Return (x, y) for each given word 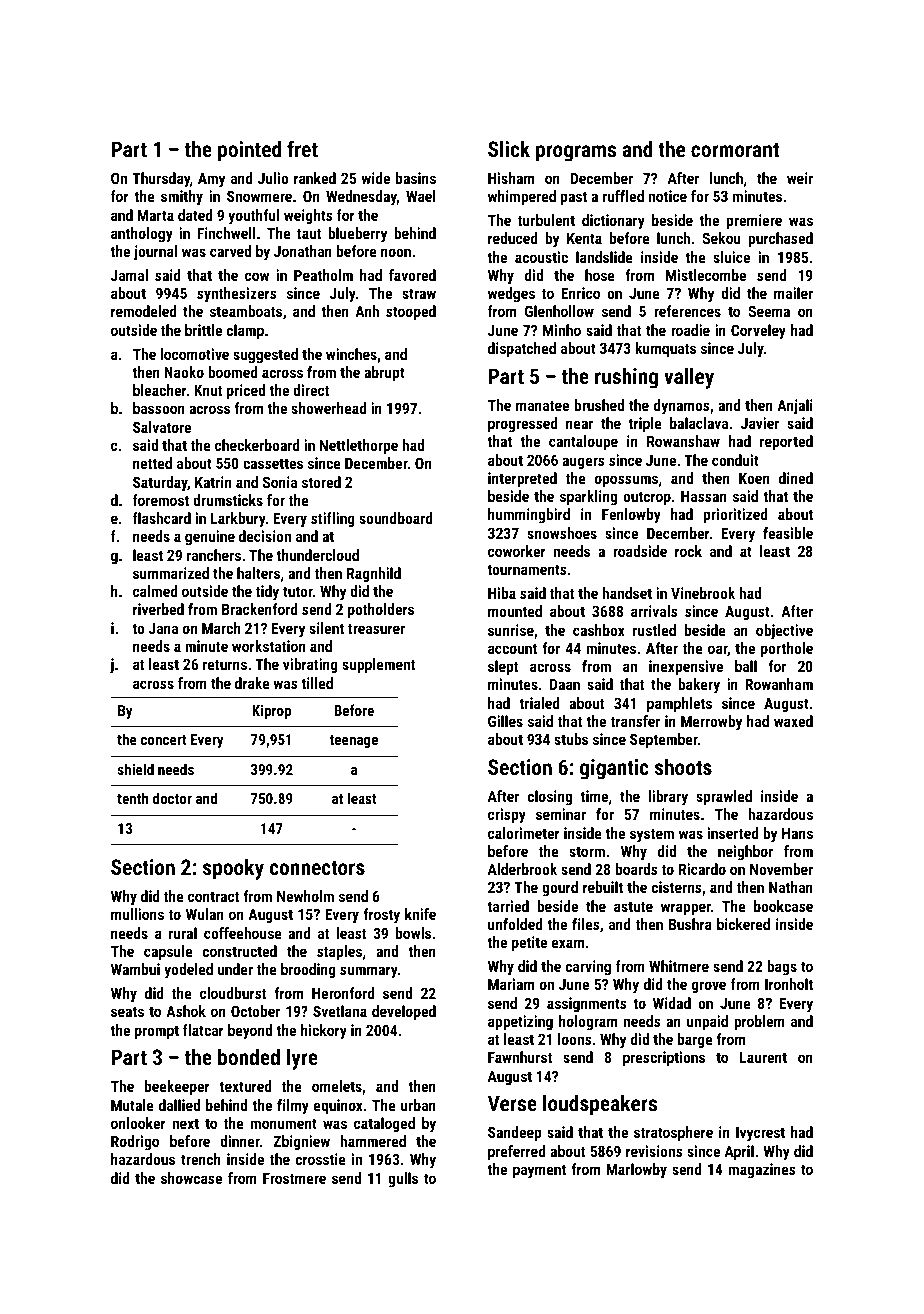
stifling (333, 519)
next (185, 1123)
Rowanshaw (683, 441)
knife (420, 914)
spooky (233, 869)
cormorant (735, 150)
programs (576, 153)
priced (246, 391)
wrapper (686, 909)
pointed (249, 151)
